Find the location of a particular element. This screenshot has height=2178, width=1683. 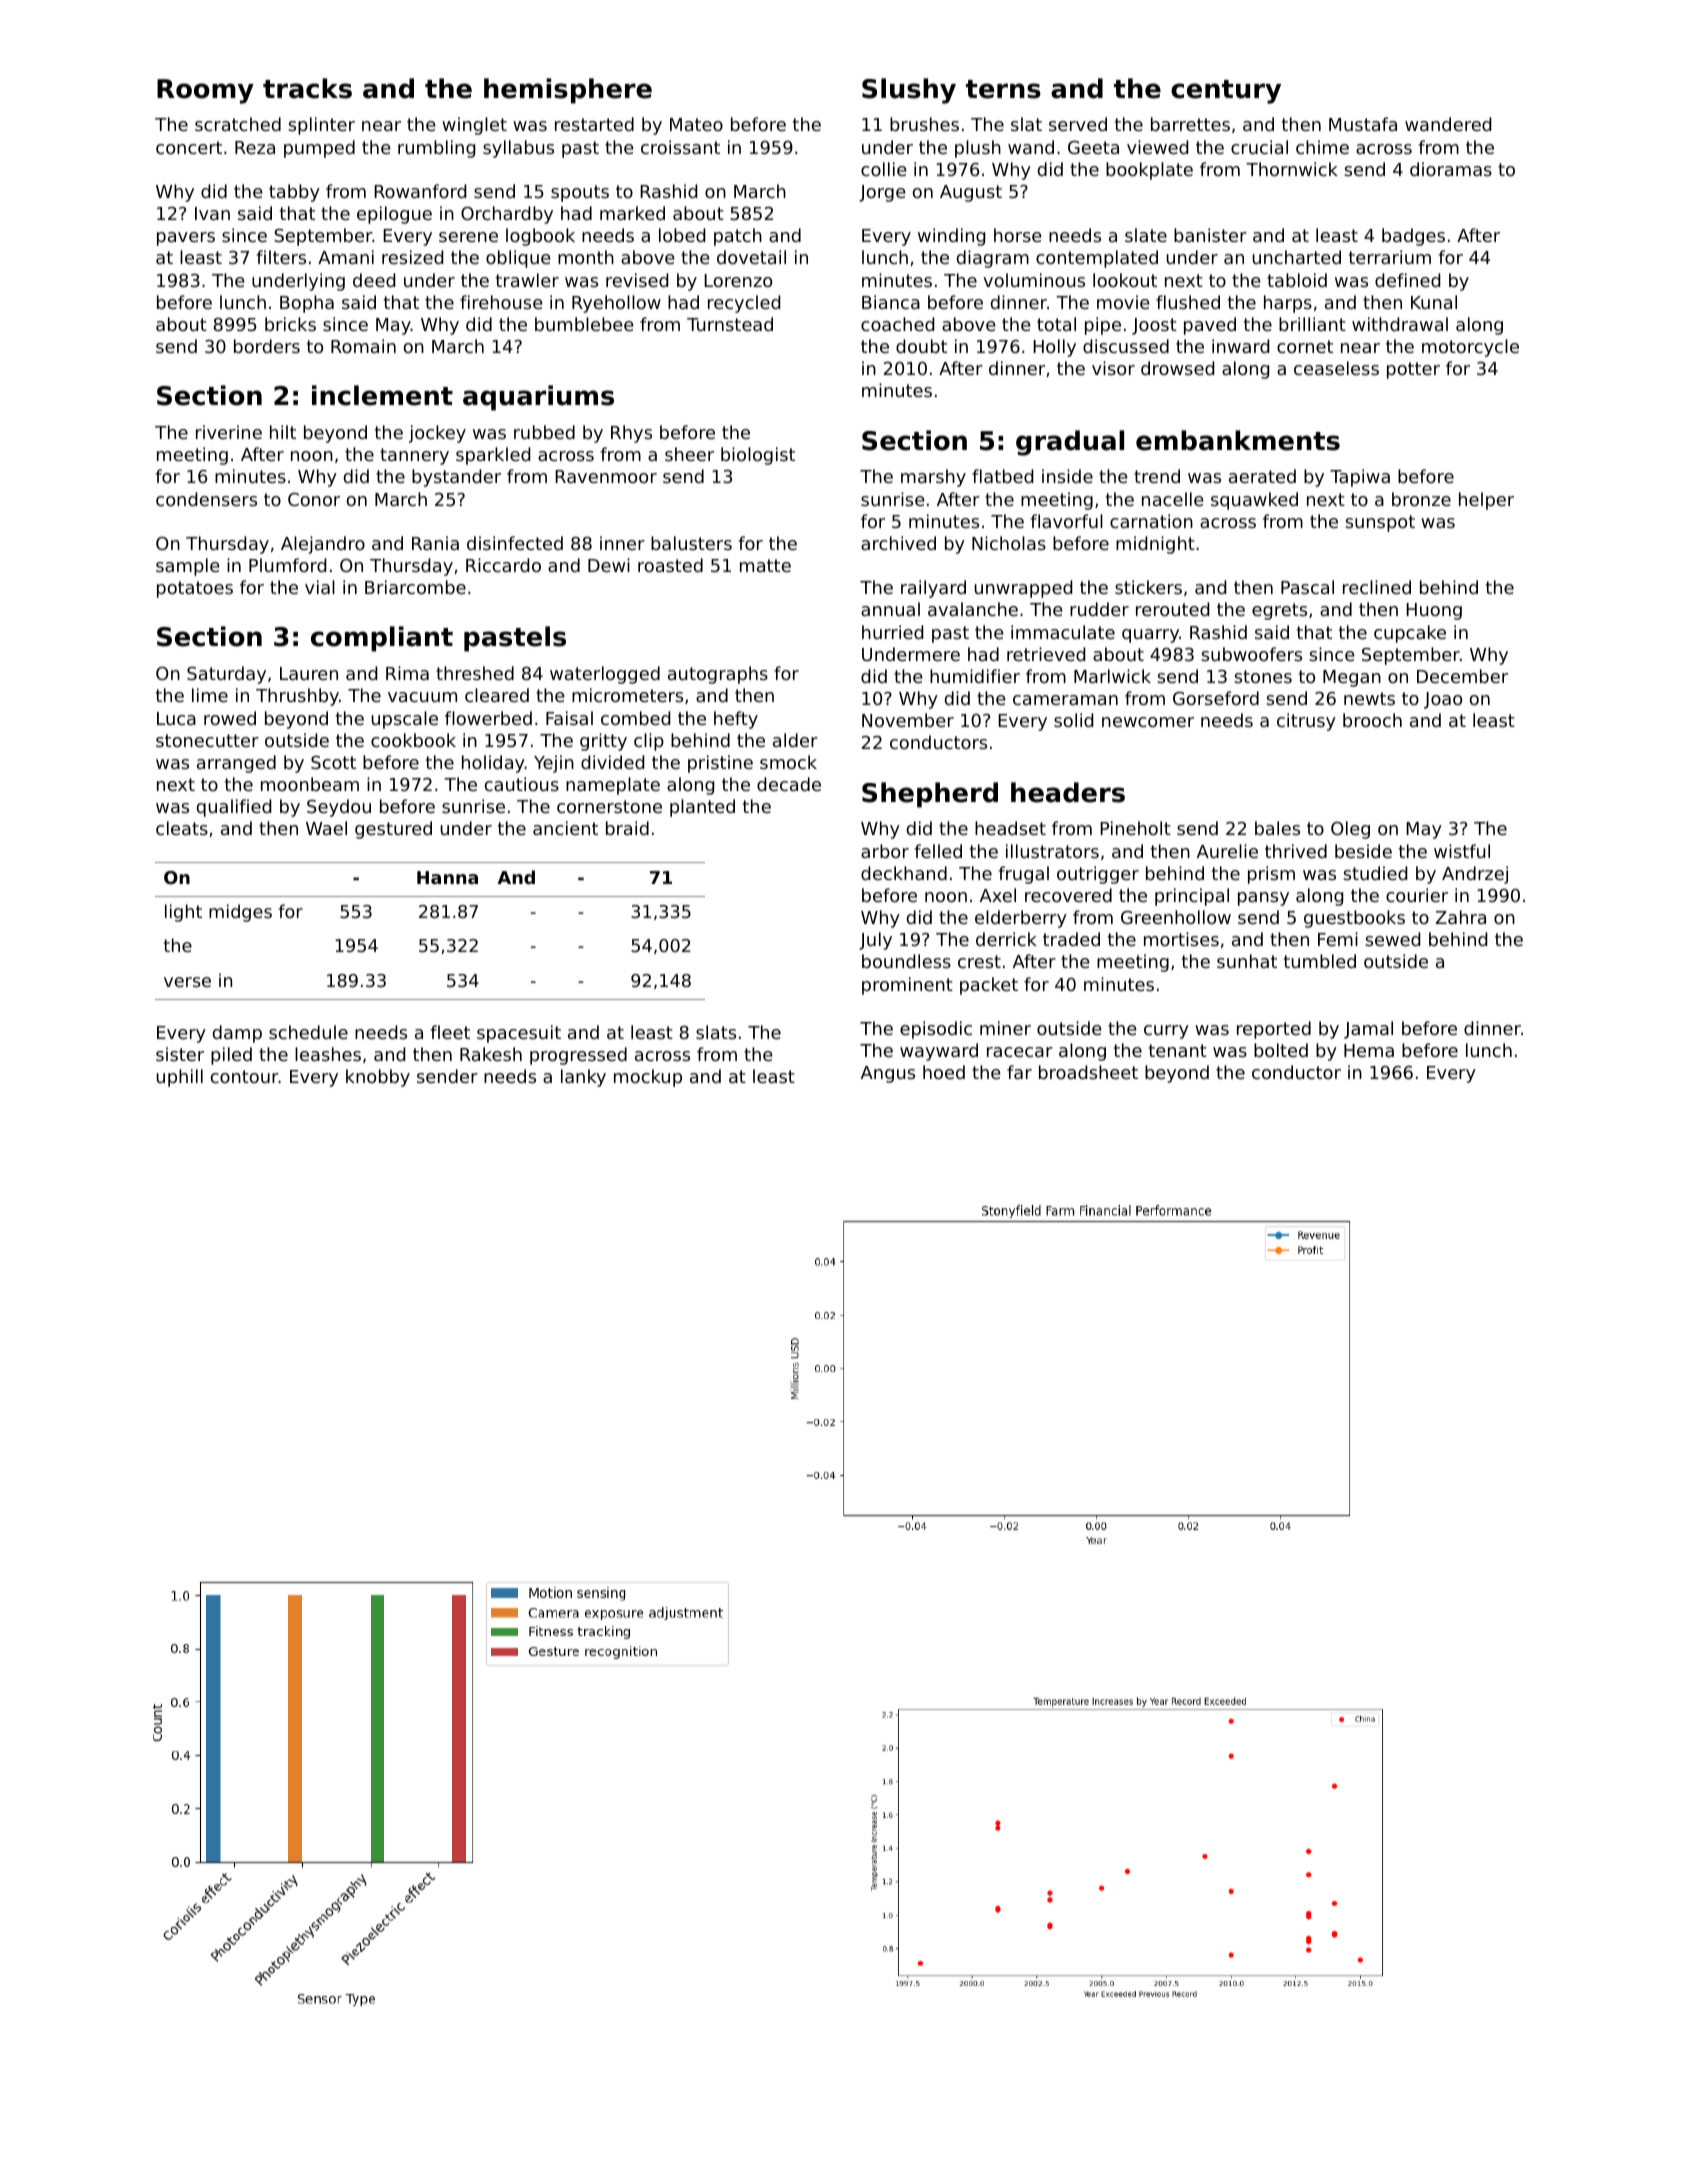

sheer is located at coordinates (689, 454).
